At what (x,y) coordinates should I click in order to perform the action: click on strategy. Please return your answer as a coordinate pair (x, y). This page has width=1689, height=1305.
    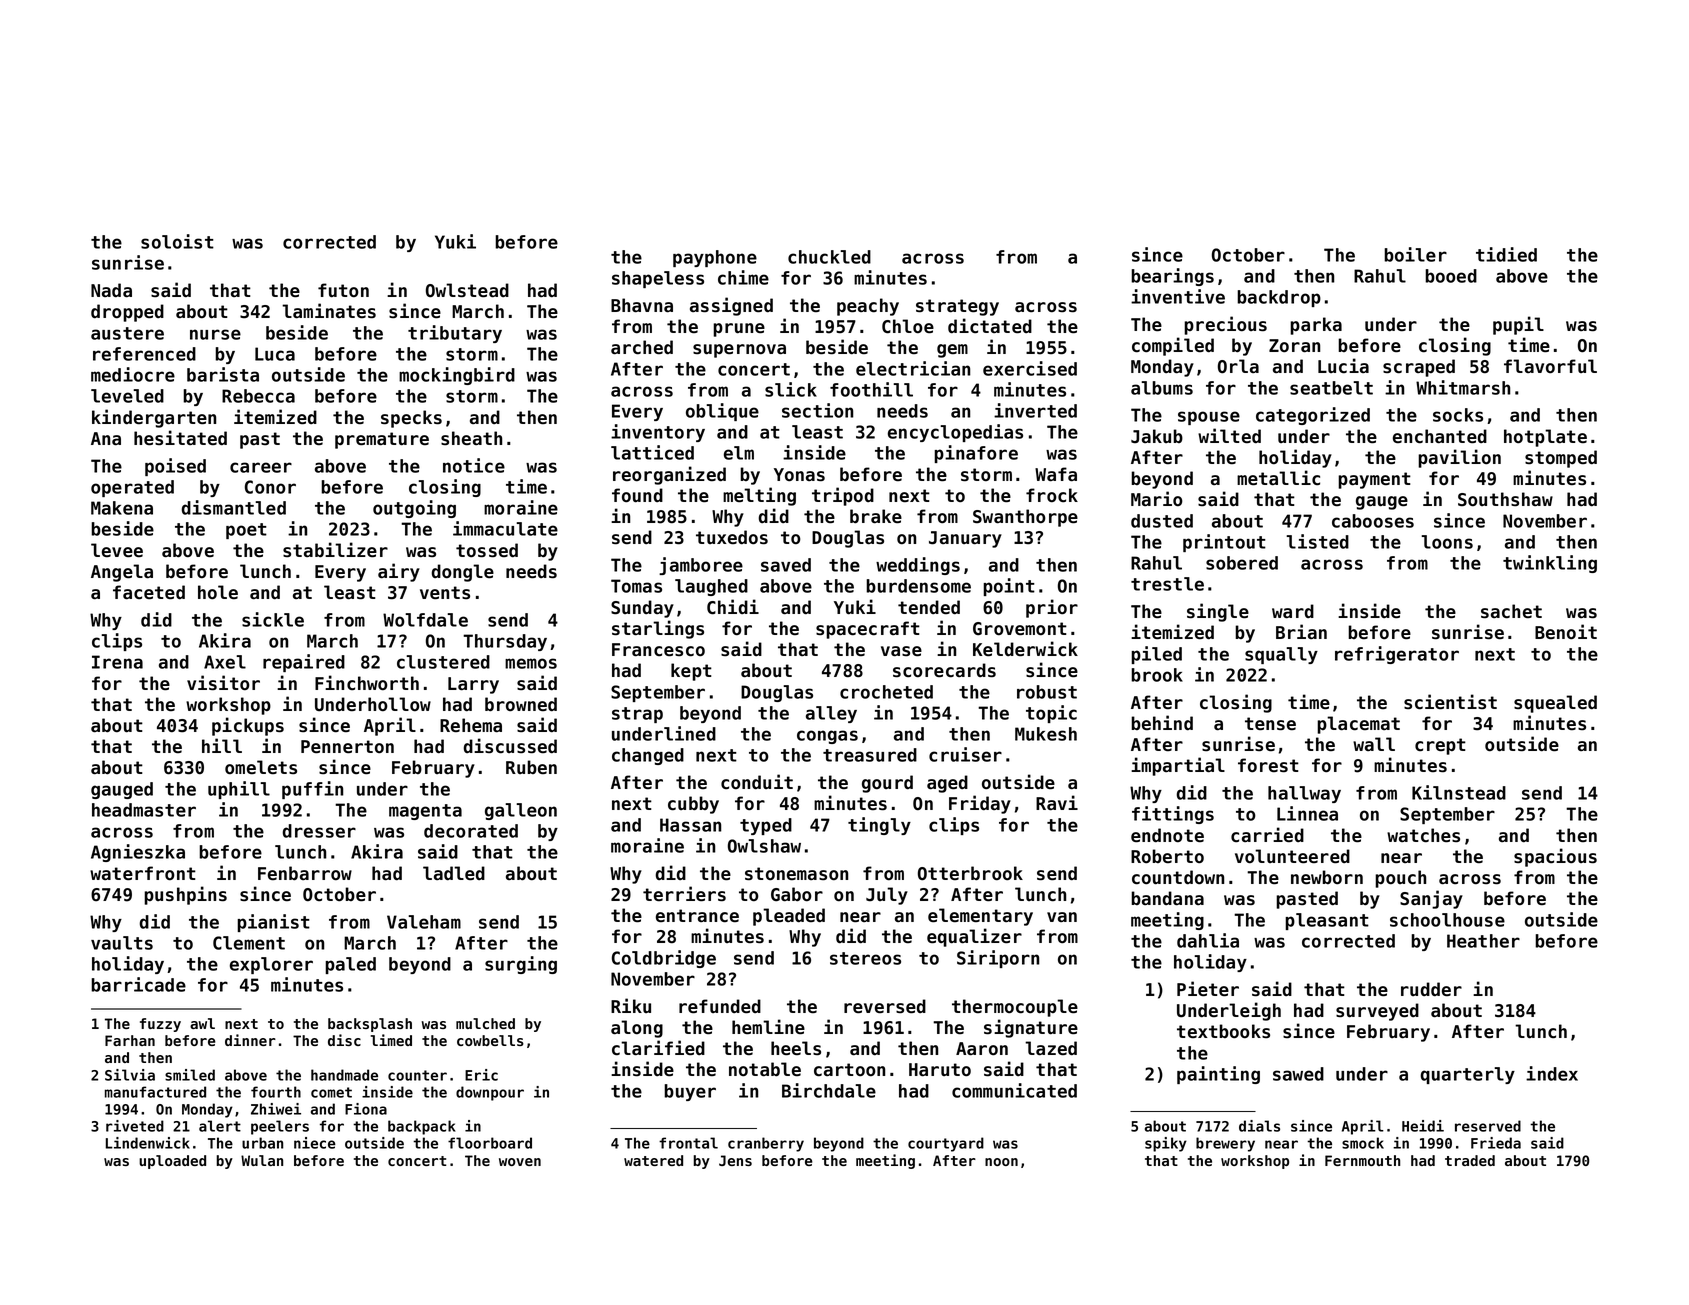
    Looking at the image, I should click on (957, 307).
